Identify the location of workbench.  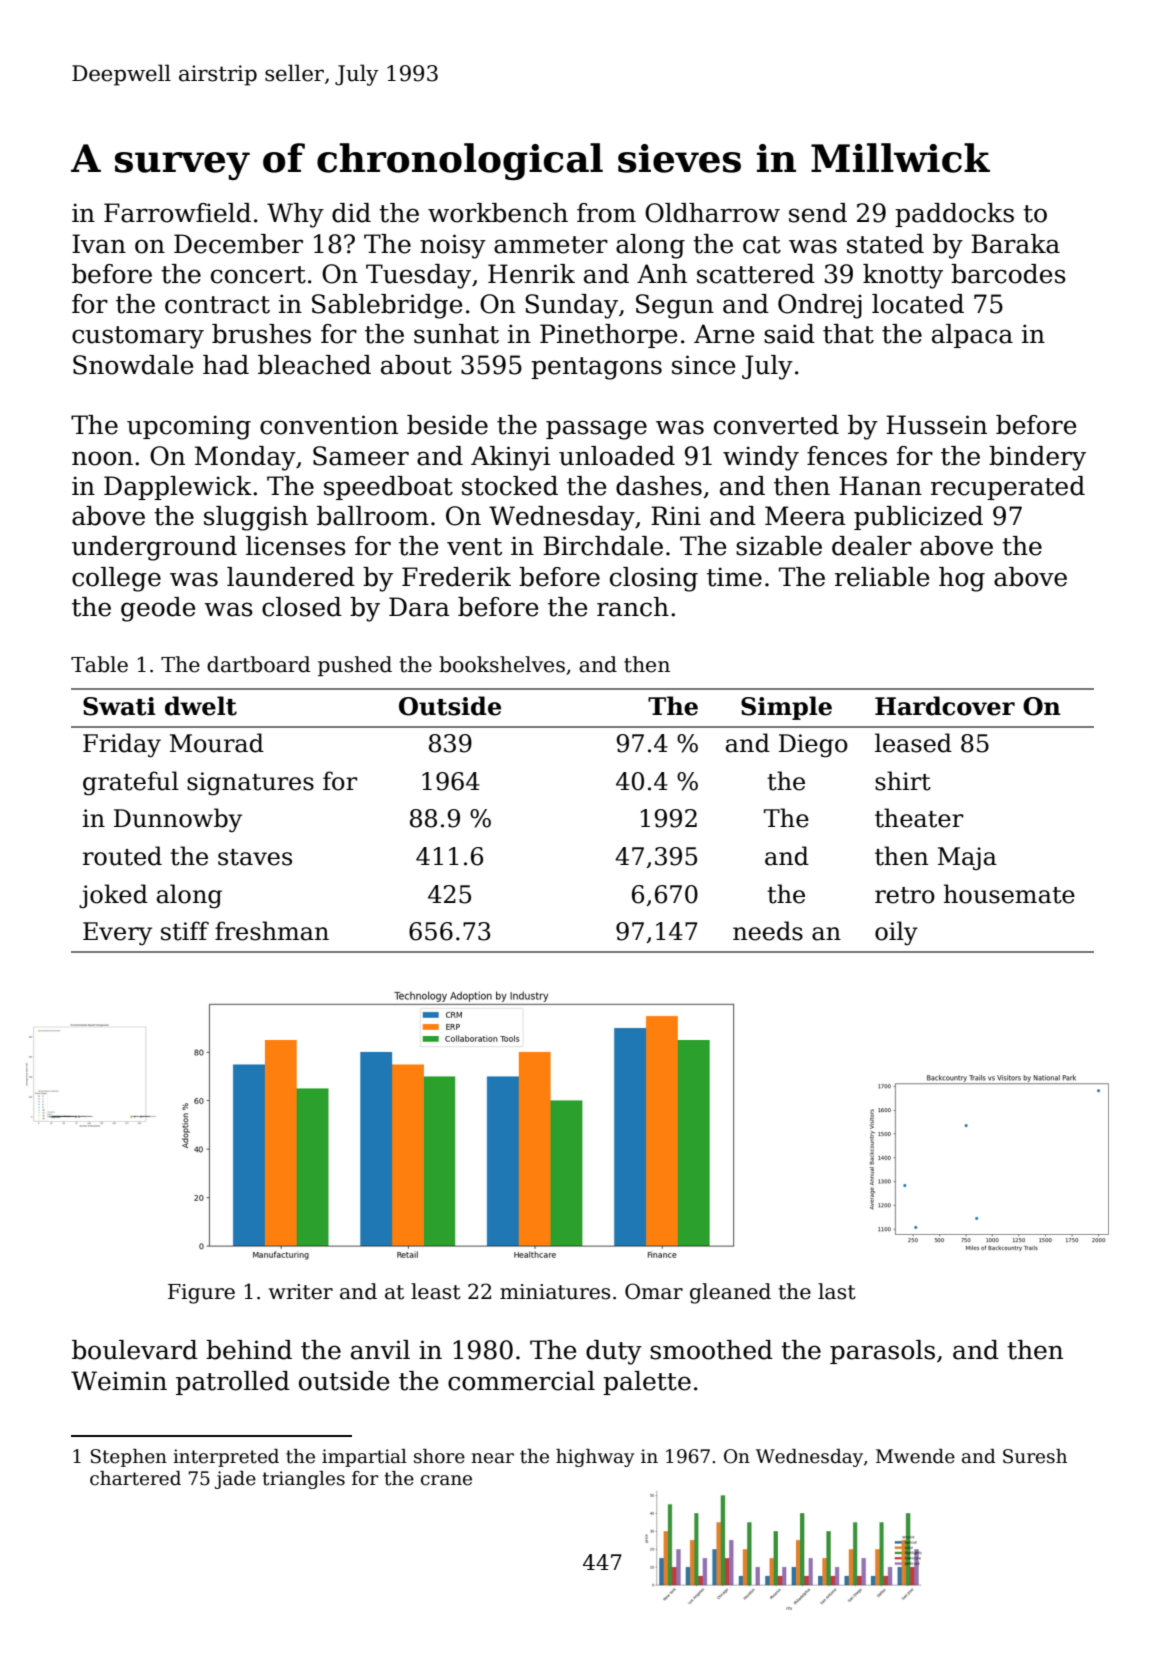
(498, 213).
